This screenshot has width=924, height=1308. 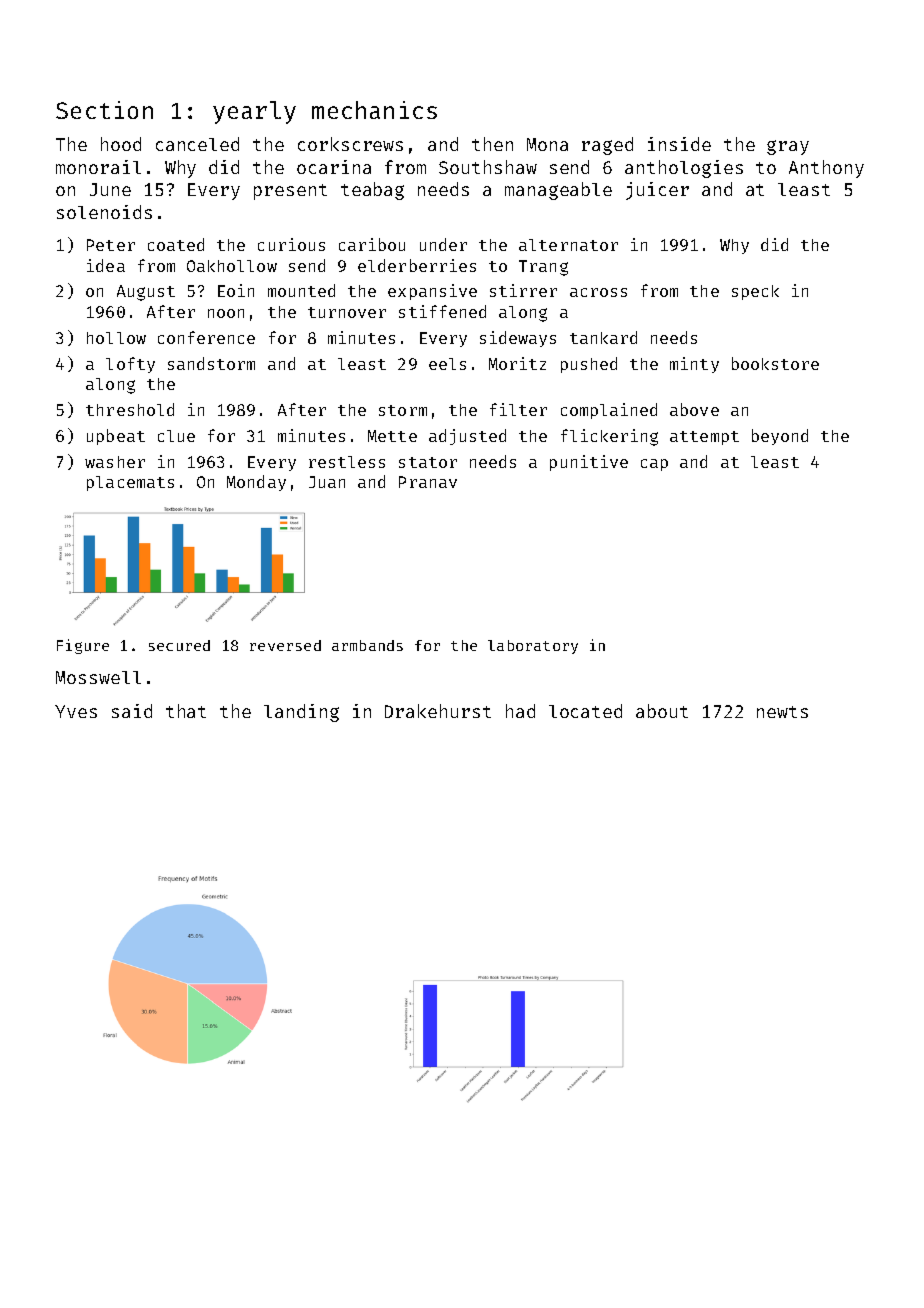 What do you see at coordinates (254, 112) in the screenshot?
I see `yearly` at bounding box center [254, 112].
